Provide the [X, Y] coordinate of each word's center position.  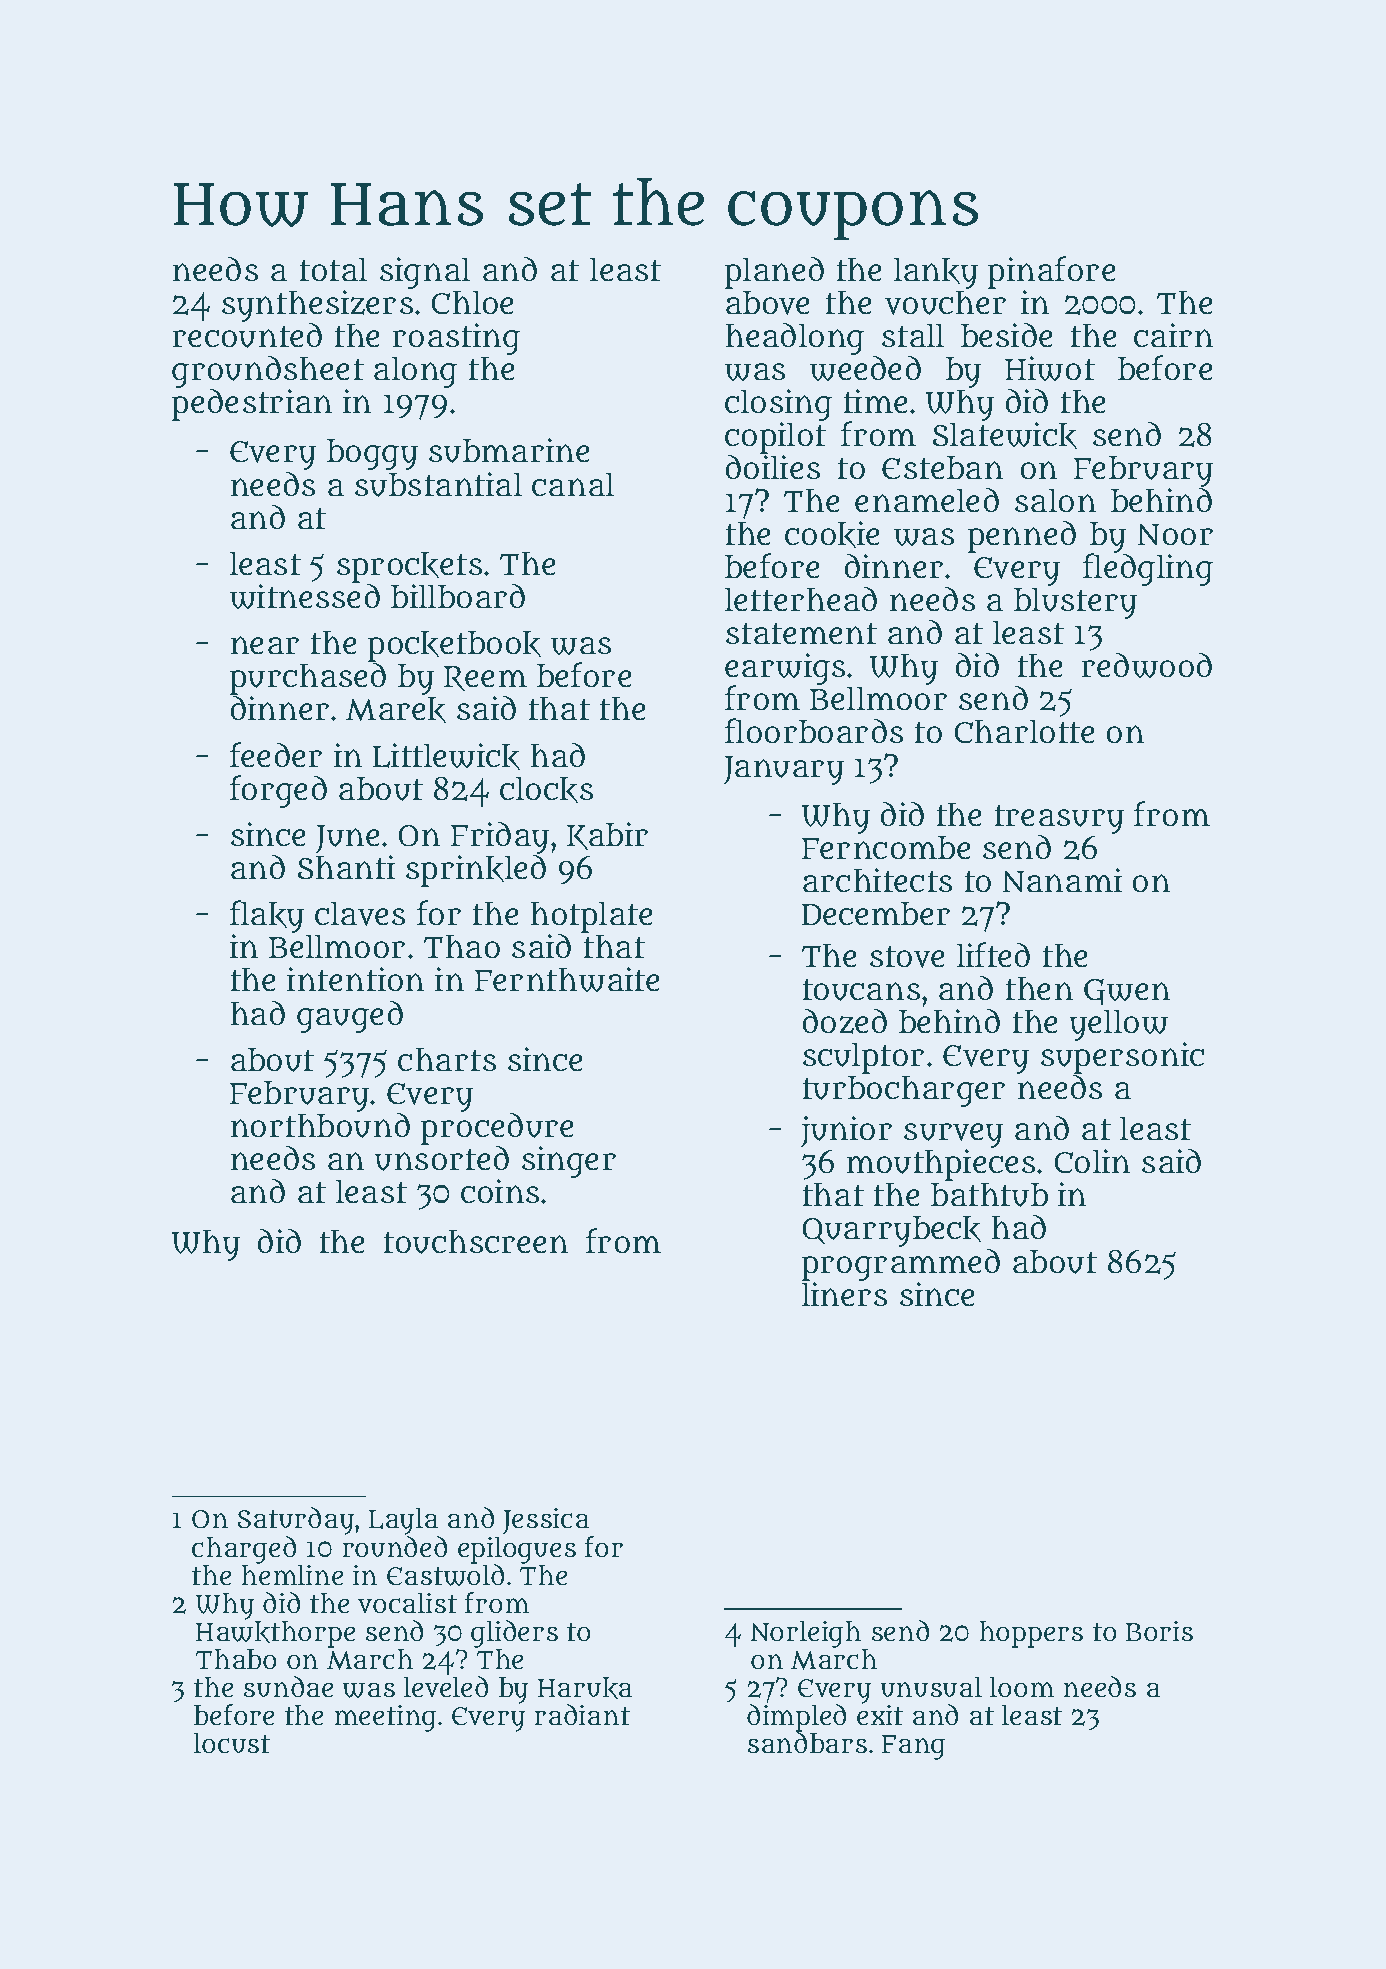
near [265, 645]
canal [573, 484]
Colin [1092, 1161]
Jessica [546, 1521]
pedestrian [252, 405]
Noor [1175, 534]
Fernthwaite [567, 979]
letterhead [801, 599]
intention [355, 979]
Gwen [1127, 992]
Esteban [942, 467]
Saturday [296, 1521]
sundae [288, 1686]
